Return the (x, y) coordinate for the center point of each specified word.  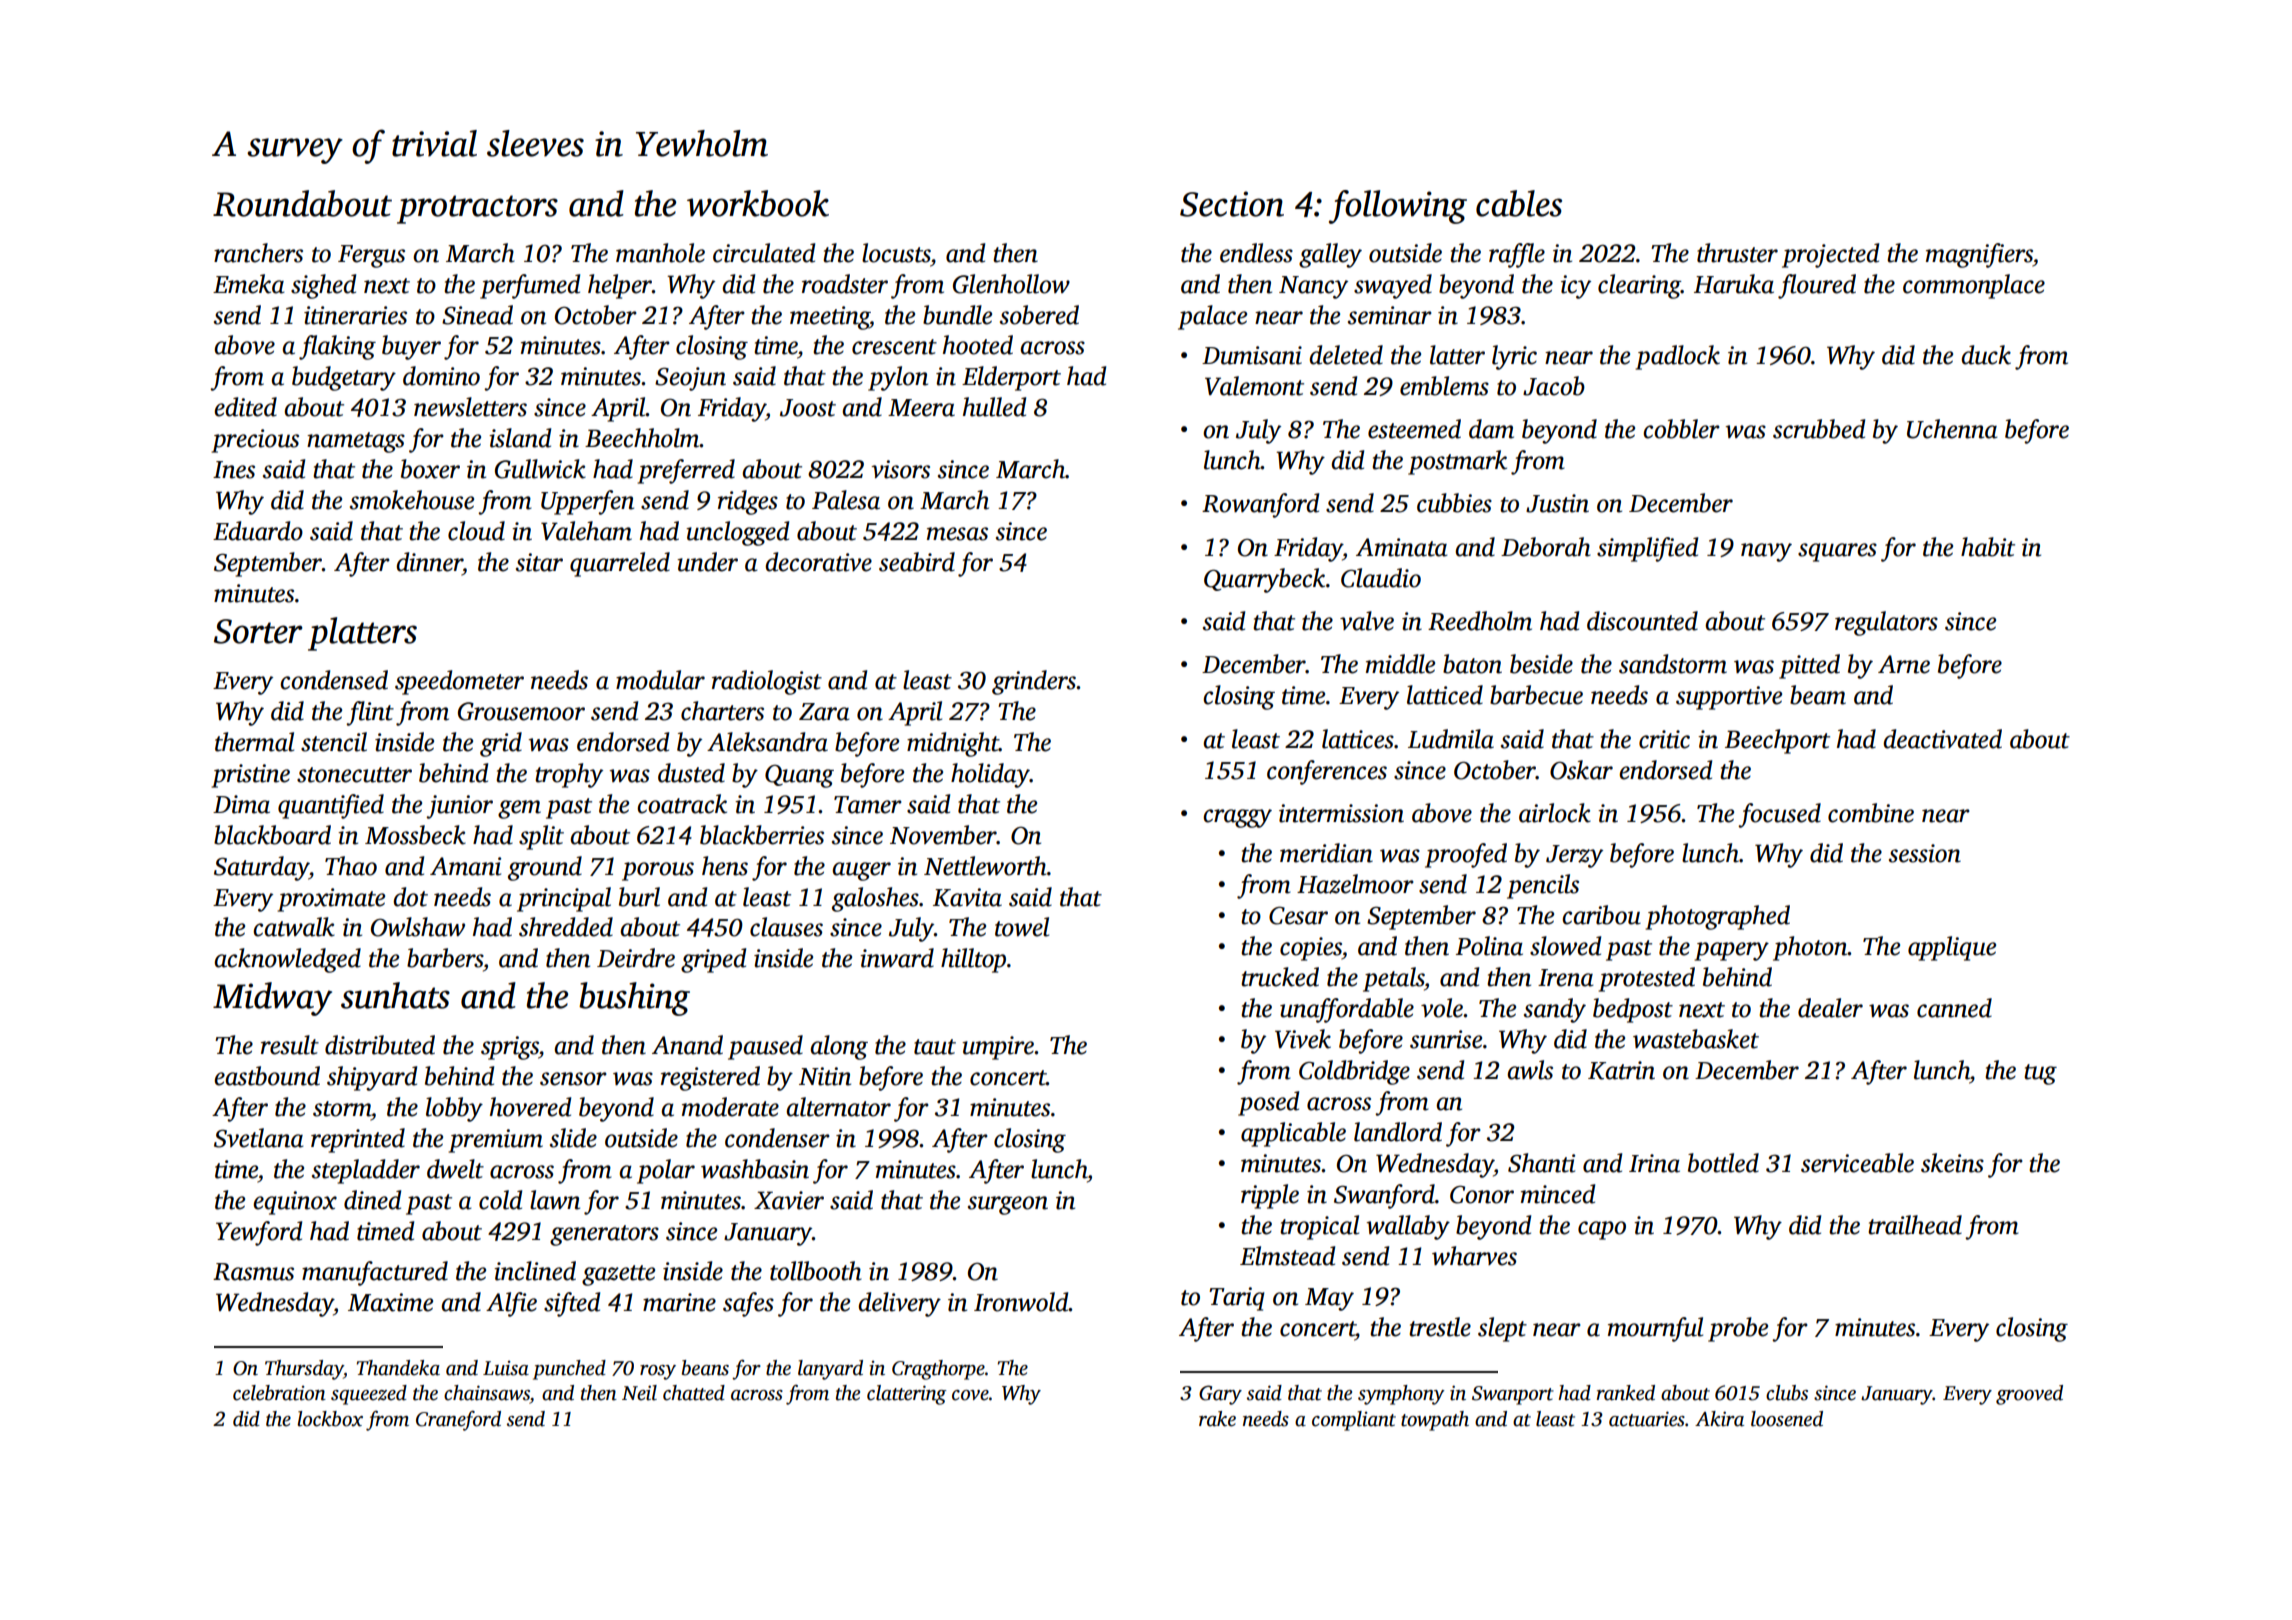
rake (1217, 1419)
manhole (660, 253)
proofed (1466, 855)
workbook (758, 203)
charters (722, 711)
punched (569, 1370)
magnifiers (1979, 255)
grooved (2029, 1395)
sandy (1555, 1010)
